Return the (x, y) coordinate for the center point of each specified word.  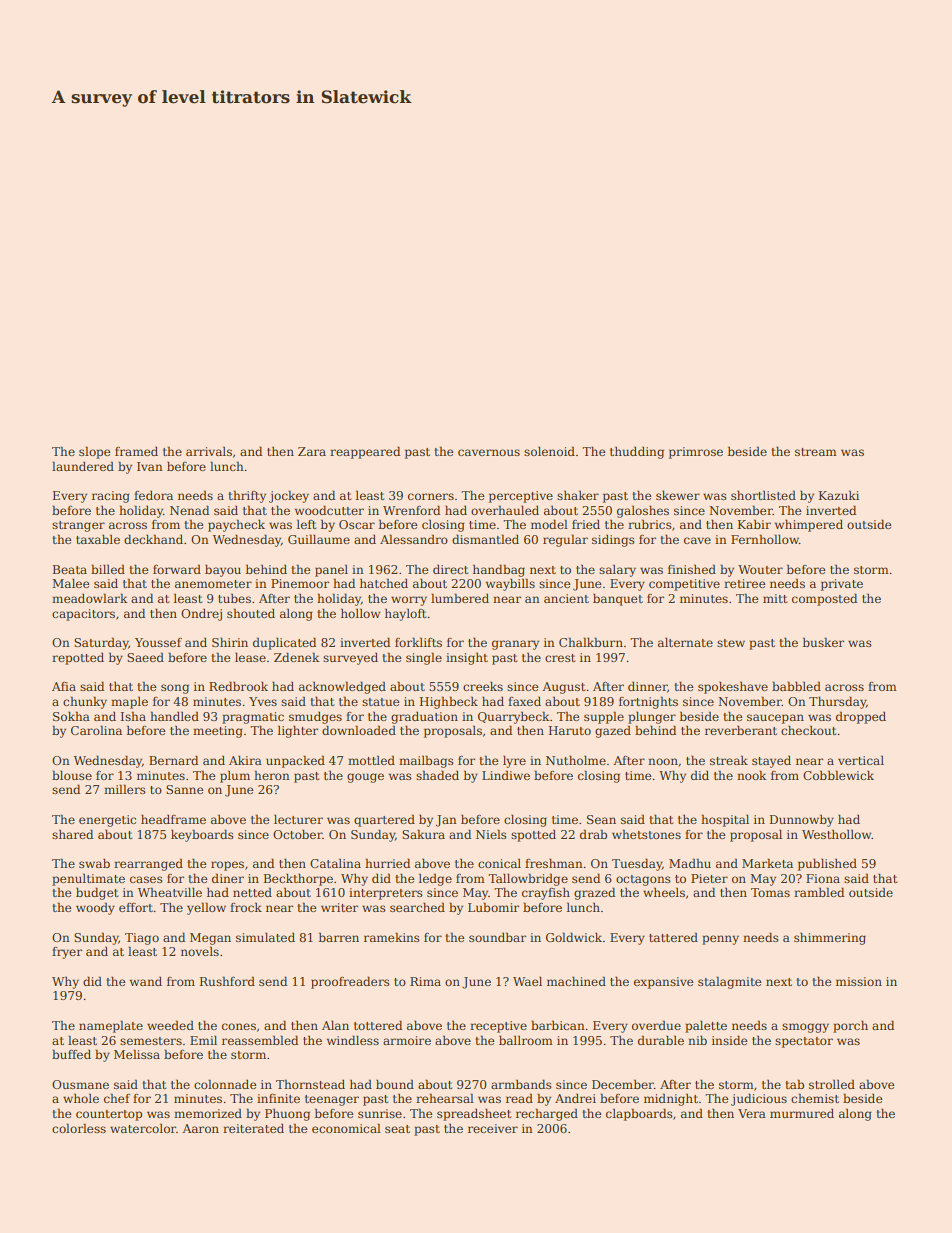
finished (692, 569)
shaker (578, 495)
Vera (752, 1113)
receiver (493, 1128)
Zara (312, 451)
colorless (79, 1128)
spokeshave (733, 687)
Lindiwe (506, 775)
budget (97, 893)
